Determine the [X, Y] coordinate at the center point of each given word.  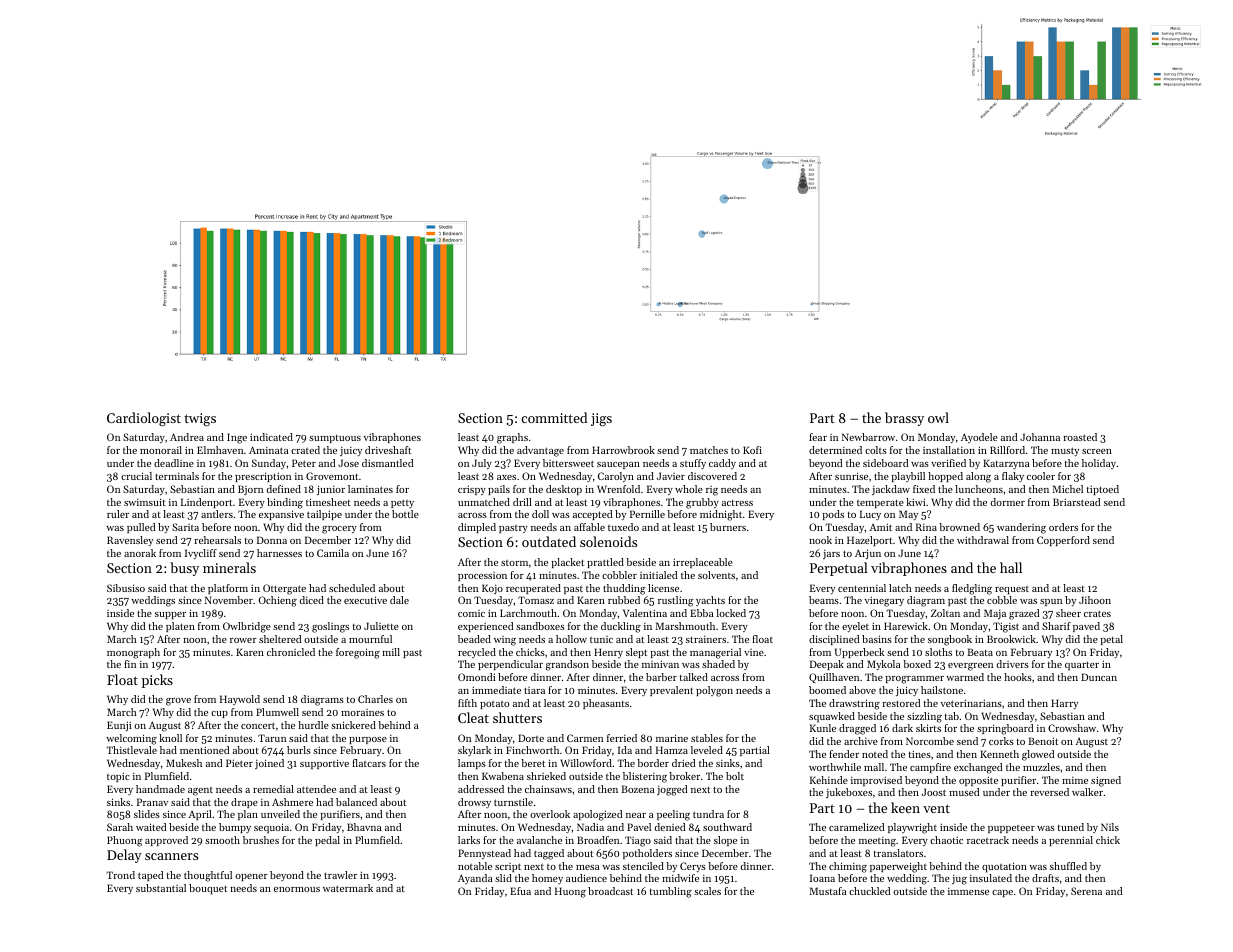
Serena [1086, 891]
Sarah [120, 827]
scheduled [352, 588]
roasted [1080, 437]
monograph [133, 653]
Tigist [1006, 627]
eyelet [855, 627]
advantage [540, 451]
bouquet [208, 889]
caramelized [856, 827]
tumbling [671, 892]
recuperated [533, 589]
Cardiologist [144, 419]
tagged [549, 854]
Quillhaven [834, 678]
